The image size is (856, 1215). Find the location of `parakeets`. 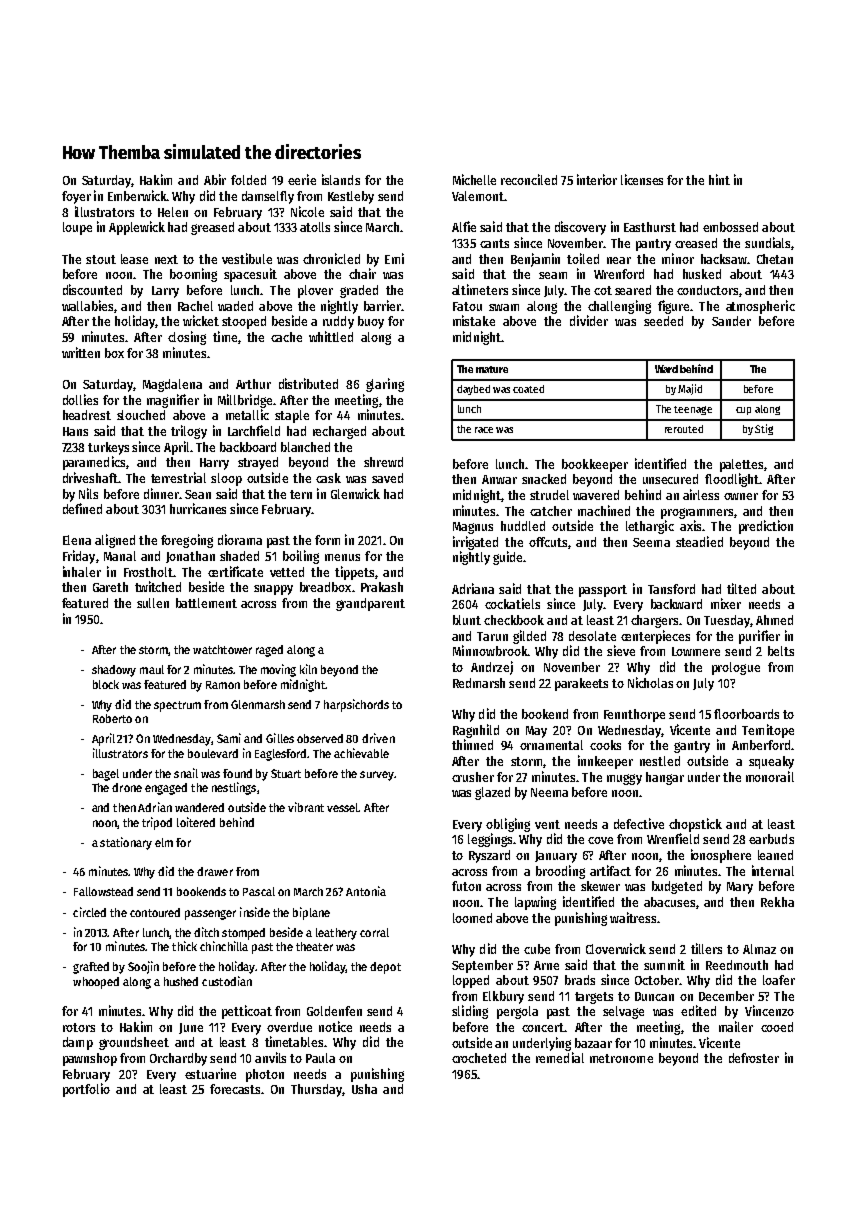

parakeets is located at coordinates (581, 684).
